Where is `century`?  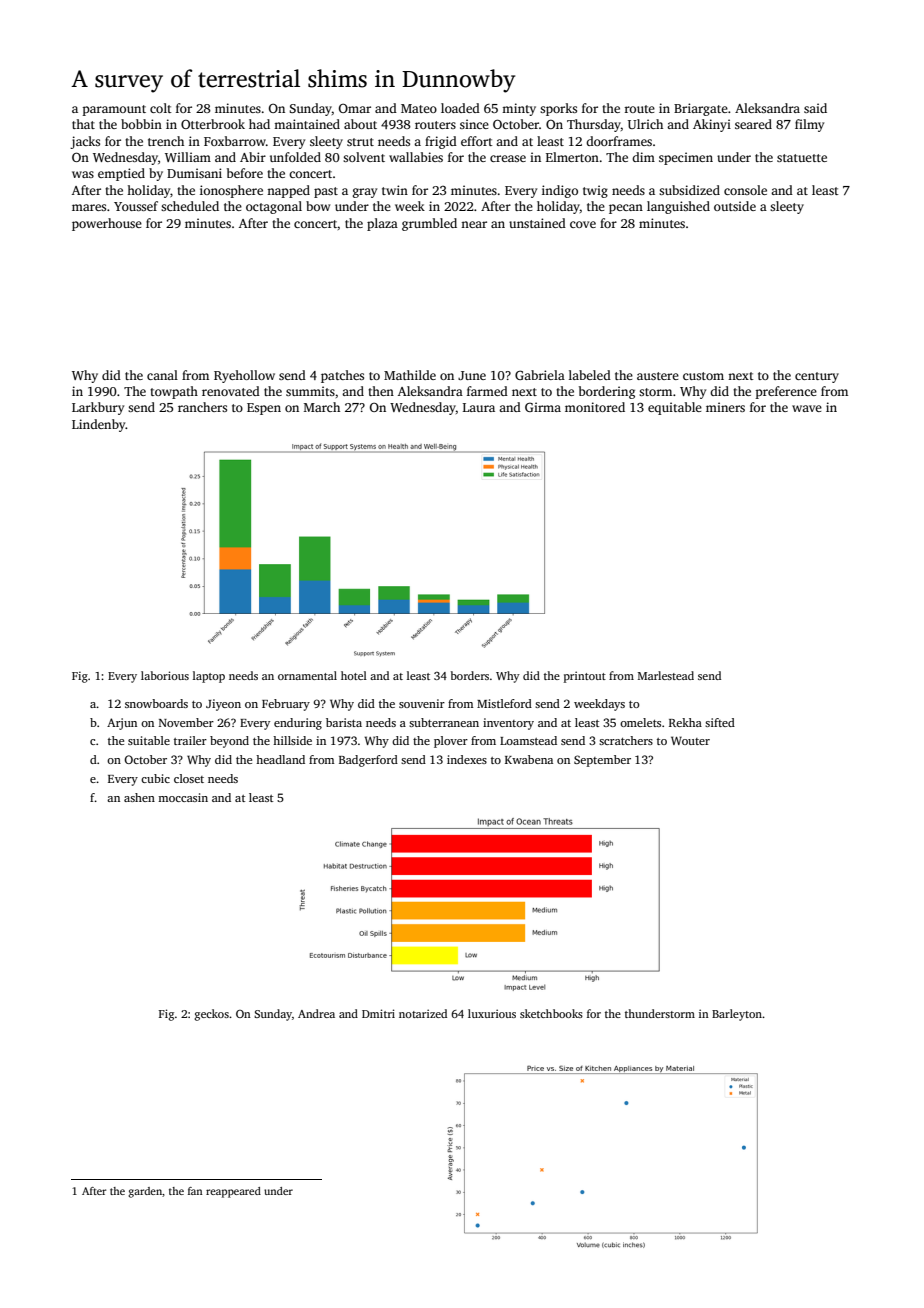
century is located at coordinates (817, 377).
